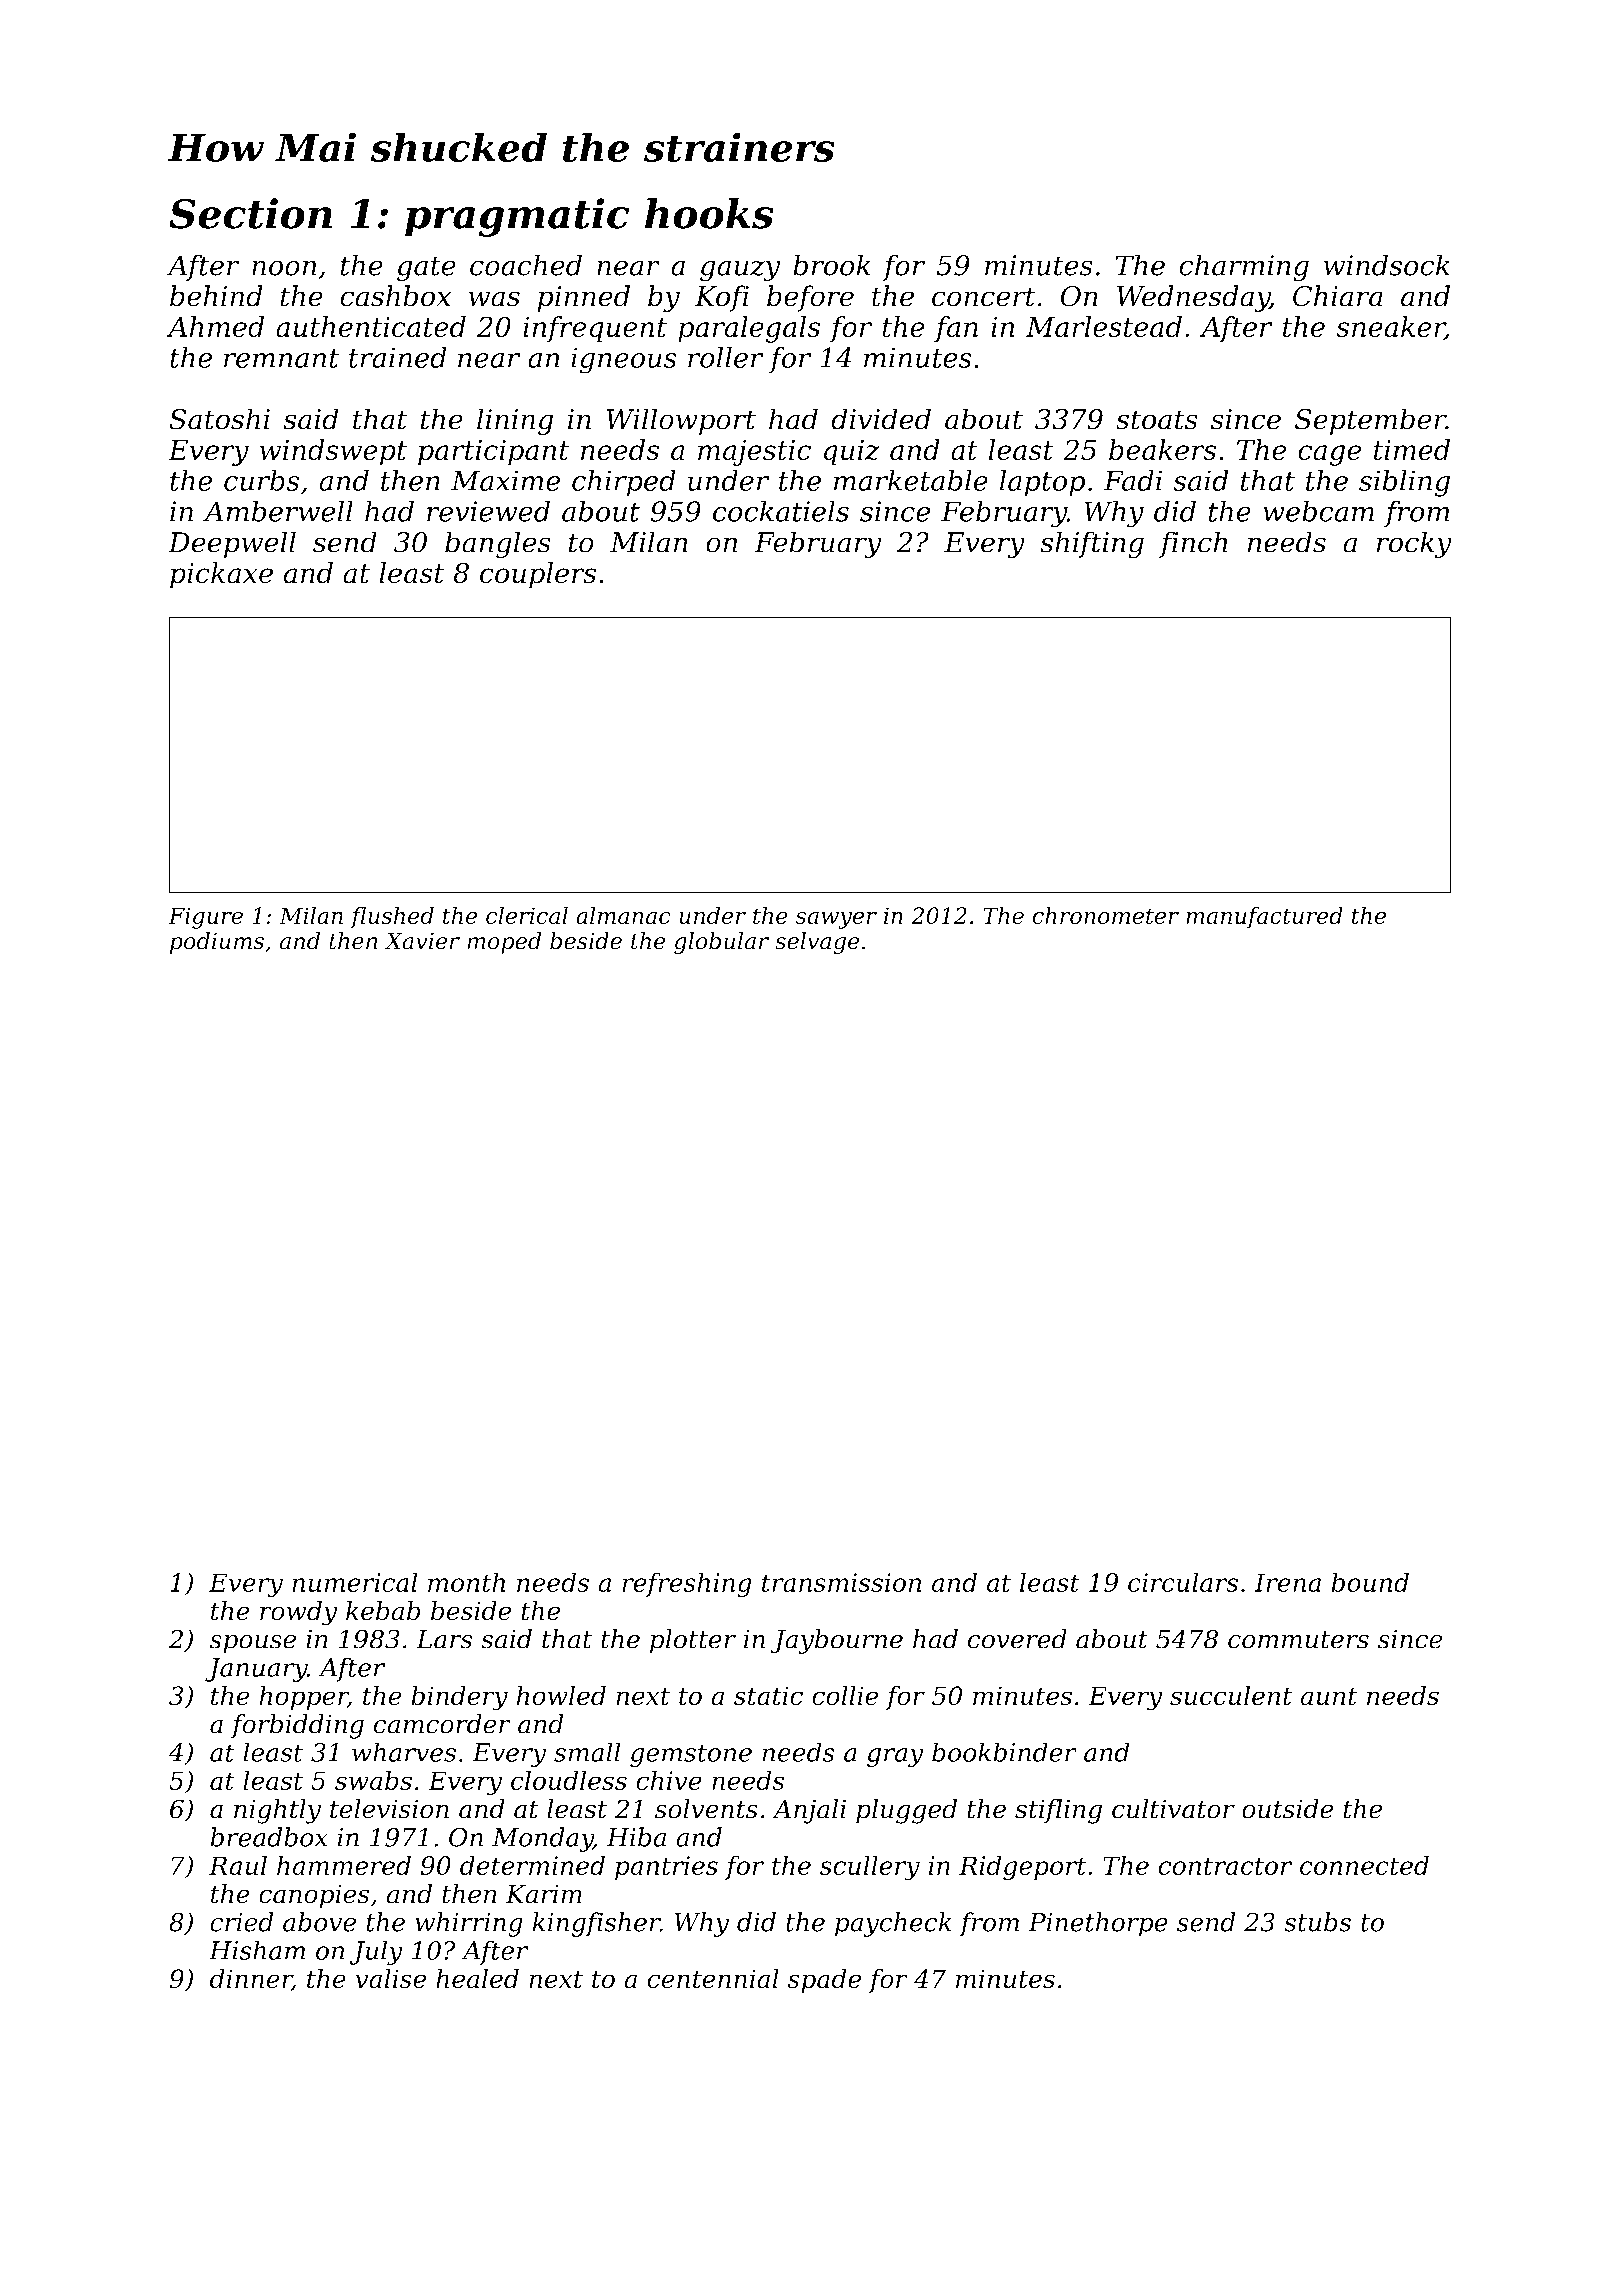  I want to click on valise, so click(390, 1978).
